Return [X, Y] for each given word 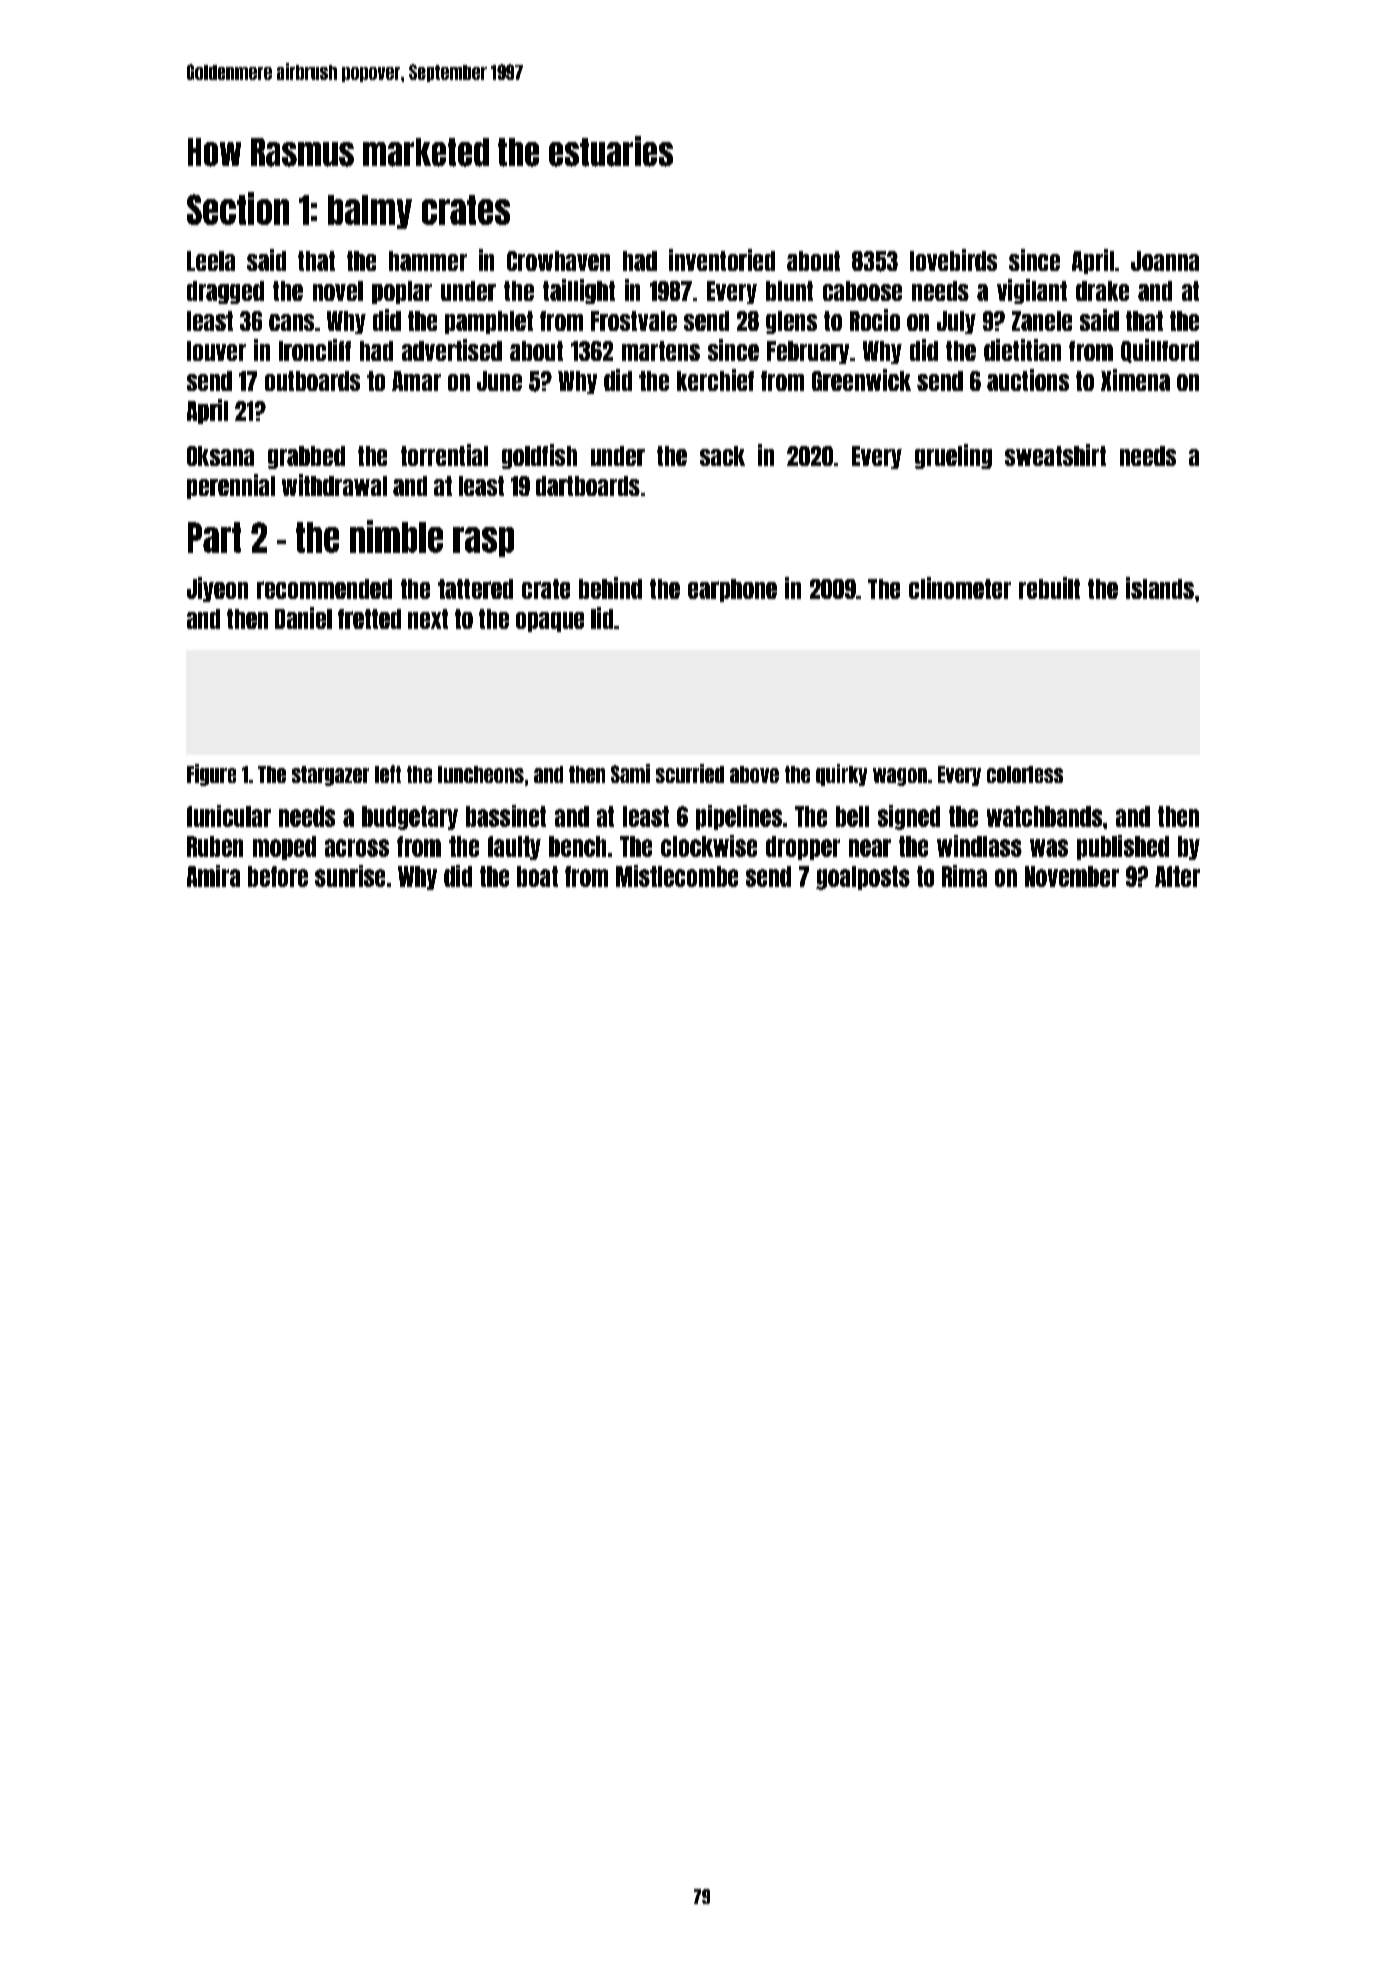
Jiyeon [217, 589]
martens [661, 351]
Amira [213, 876]
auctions [1028, 380]
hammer [428, 261]
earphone [732, 590]
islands [1160, 588]
